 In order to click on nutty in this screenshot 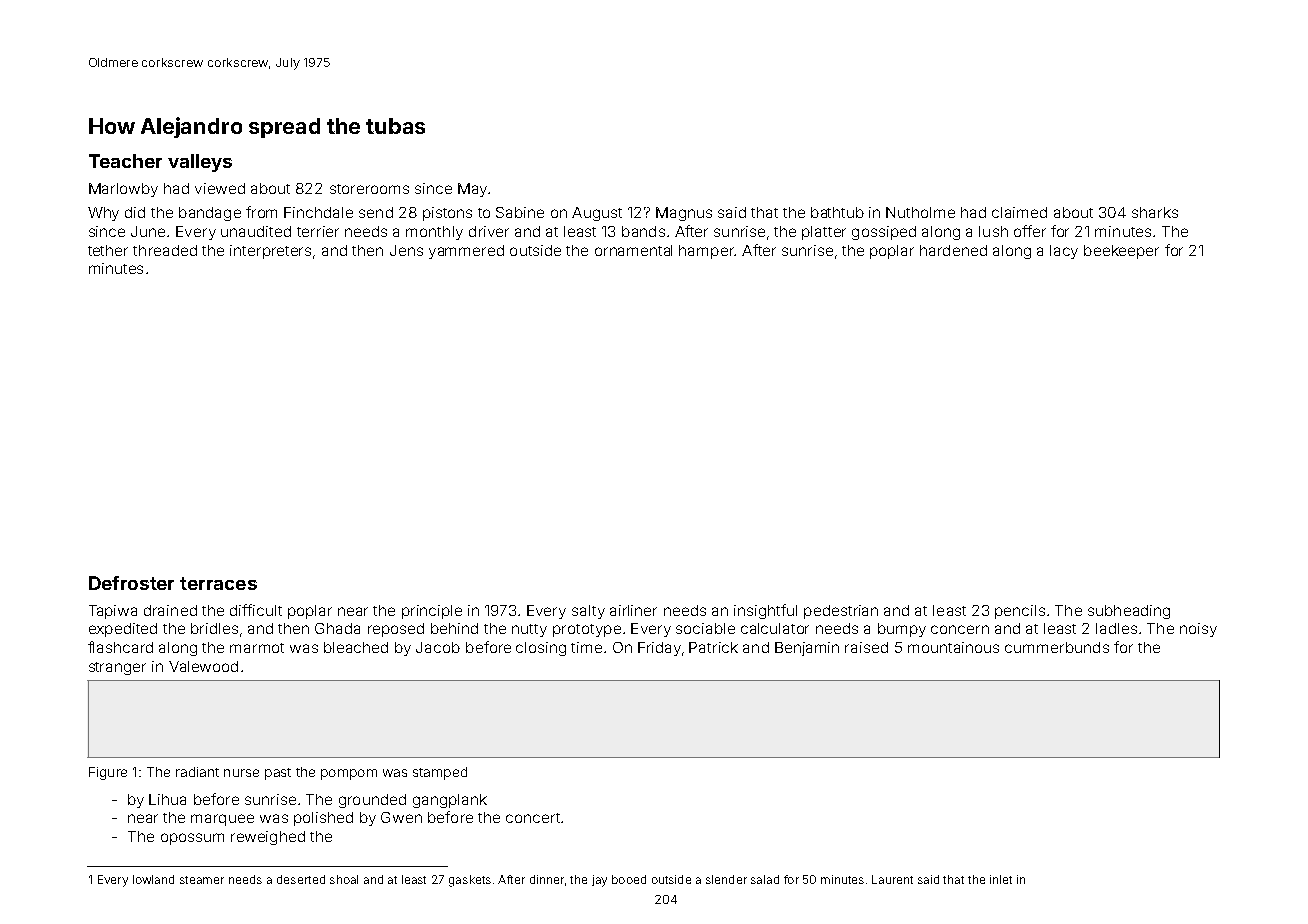, I will do `click(529, 630)`.
